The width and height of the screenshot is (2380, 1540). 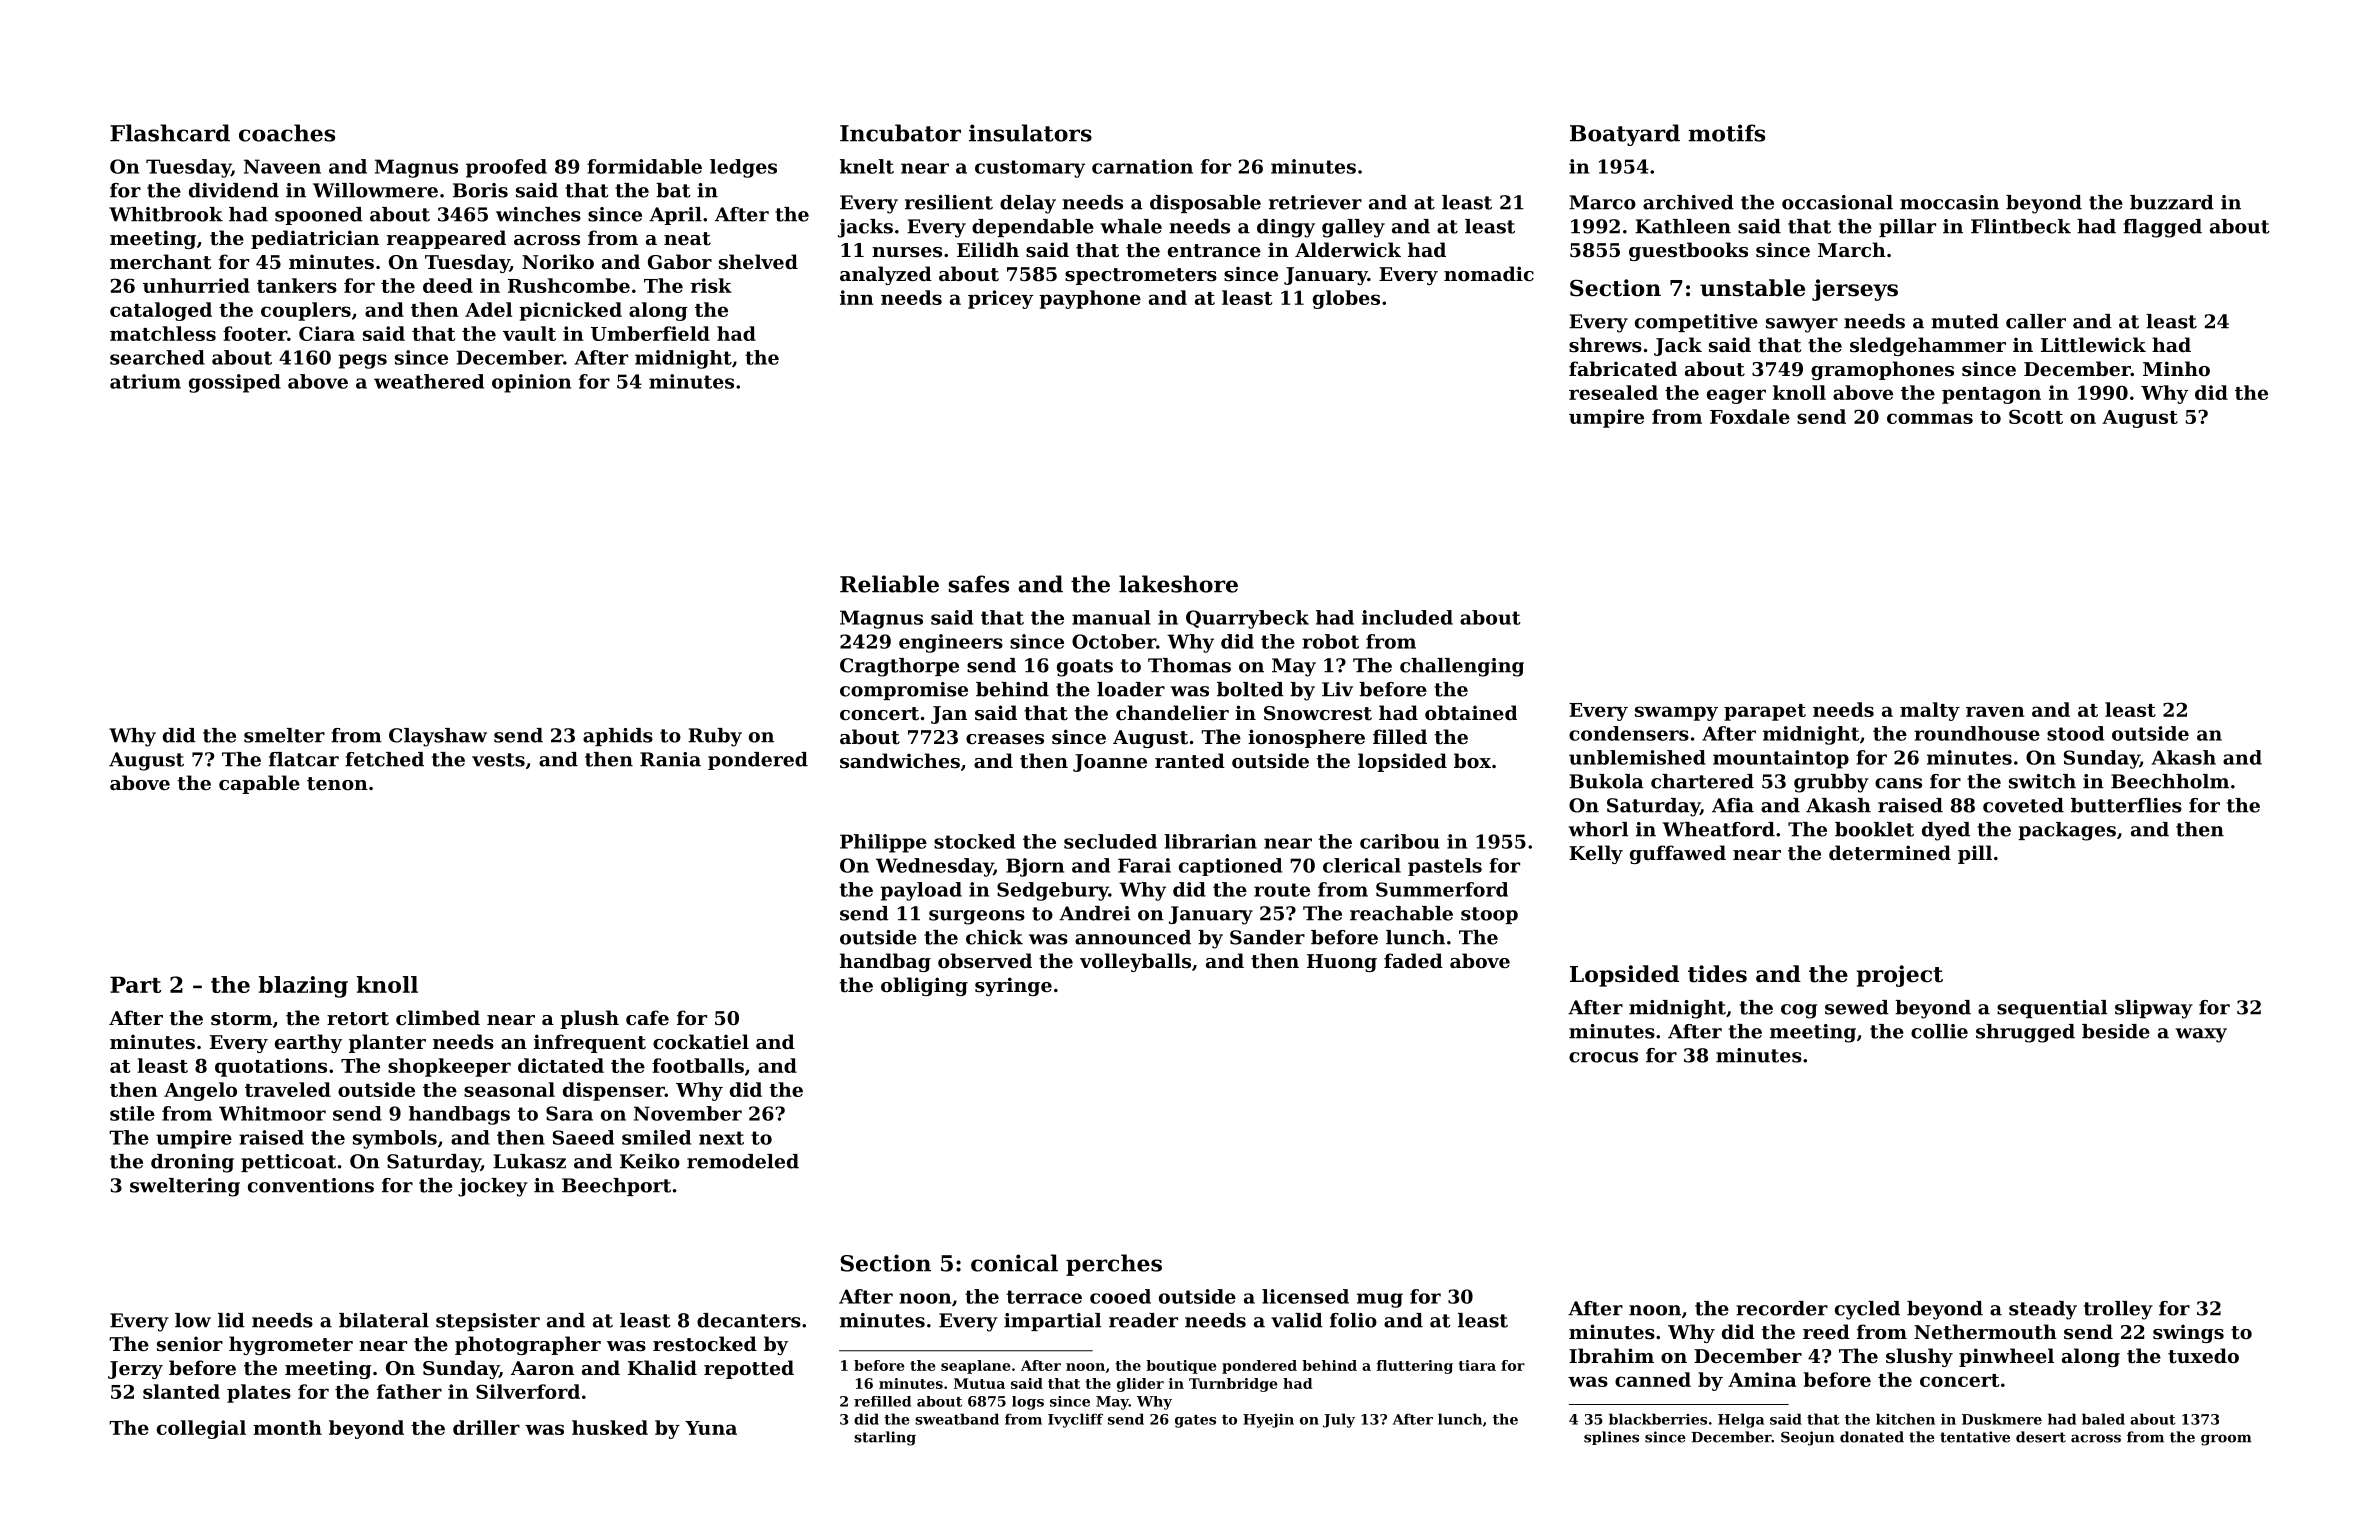 I want to click on collegial, so click(x=201, y=1429).
